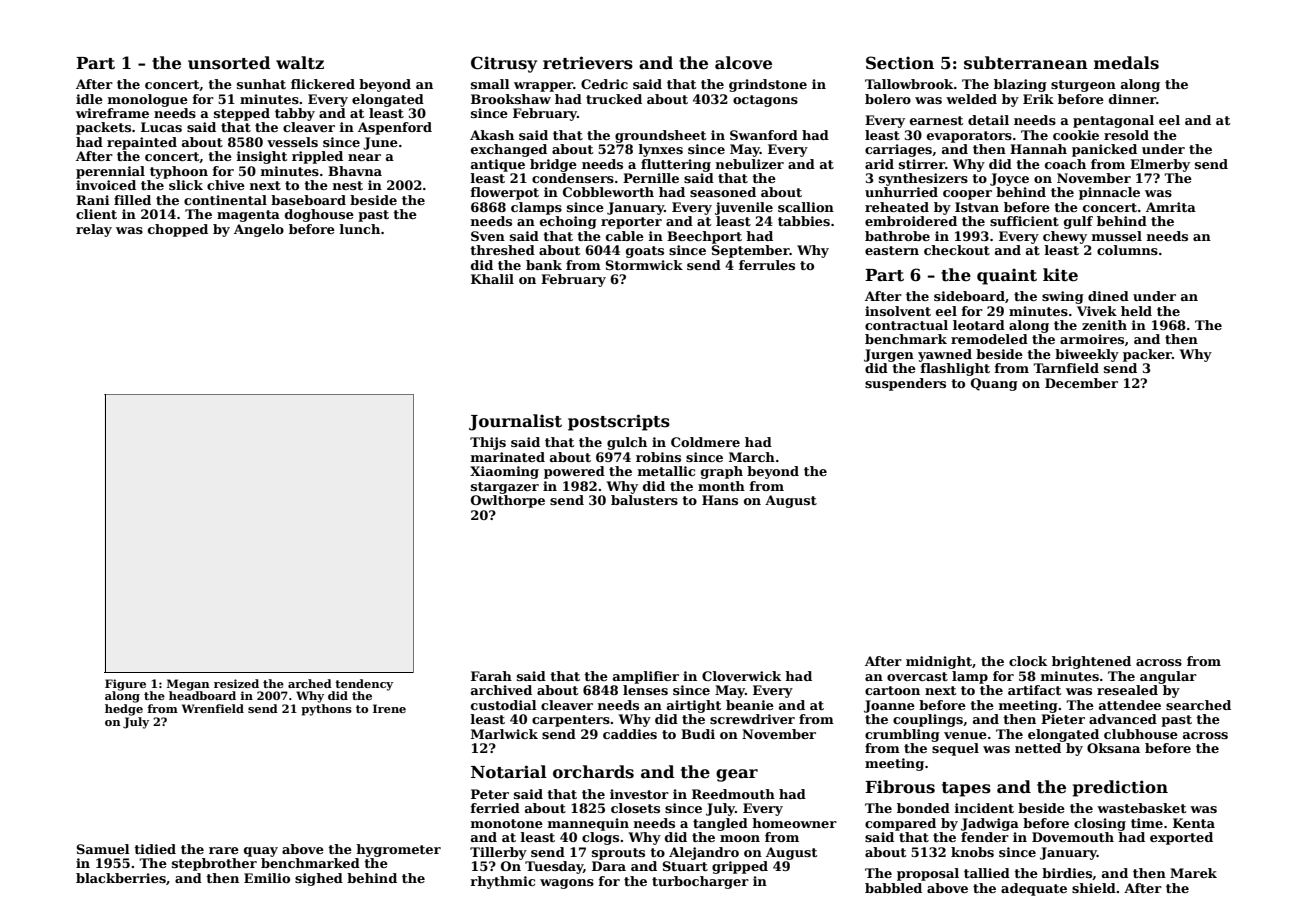  I want to click on exchanged, so click(509, 150).
